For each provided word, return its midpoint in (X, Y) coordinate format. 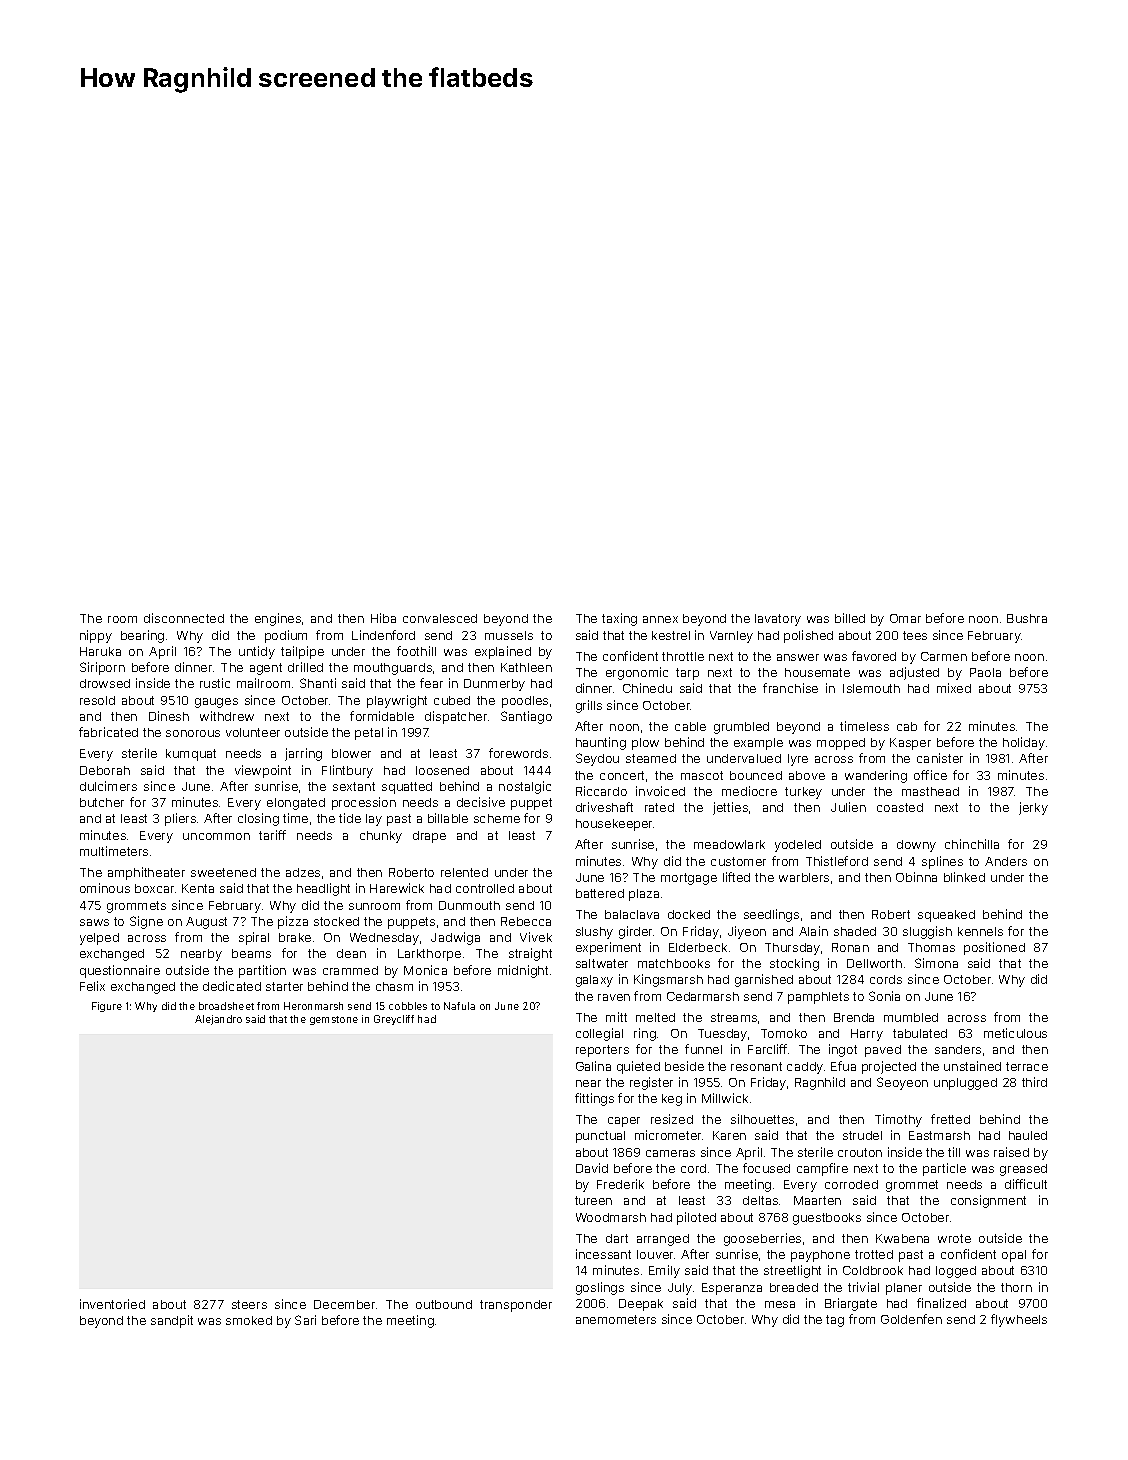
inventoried (112, 1304)
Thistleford (837, 861)
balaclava (632, 914)
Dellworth (874, 963)
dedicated (232, 986)
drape (429, 837)
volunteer (253, 732)
